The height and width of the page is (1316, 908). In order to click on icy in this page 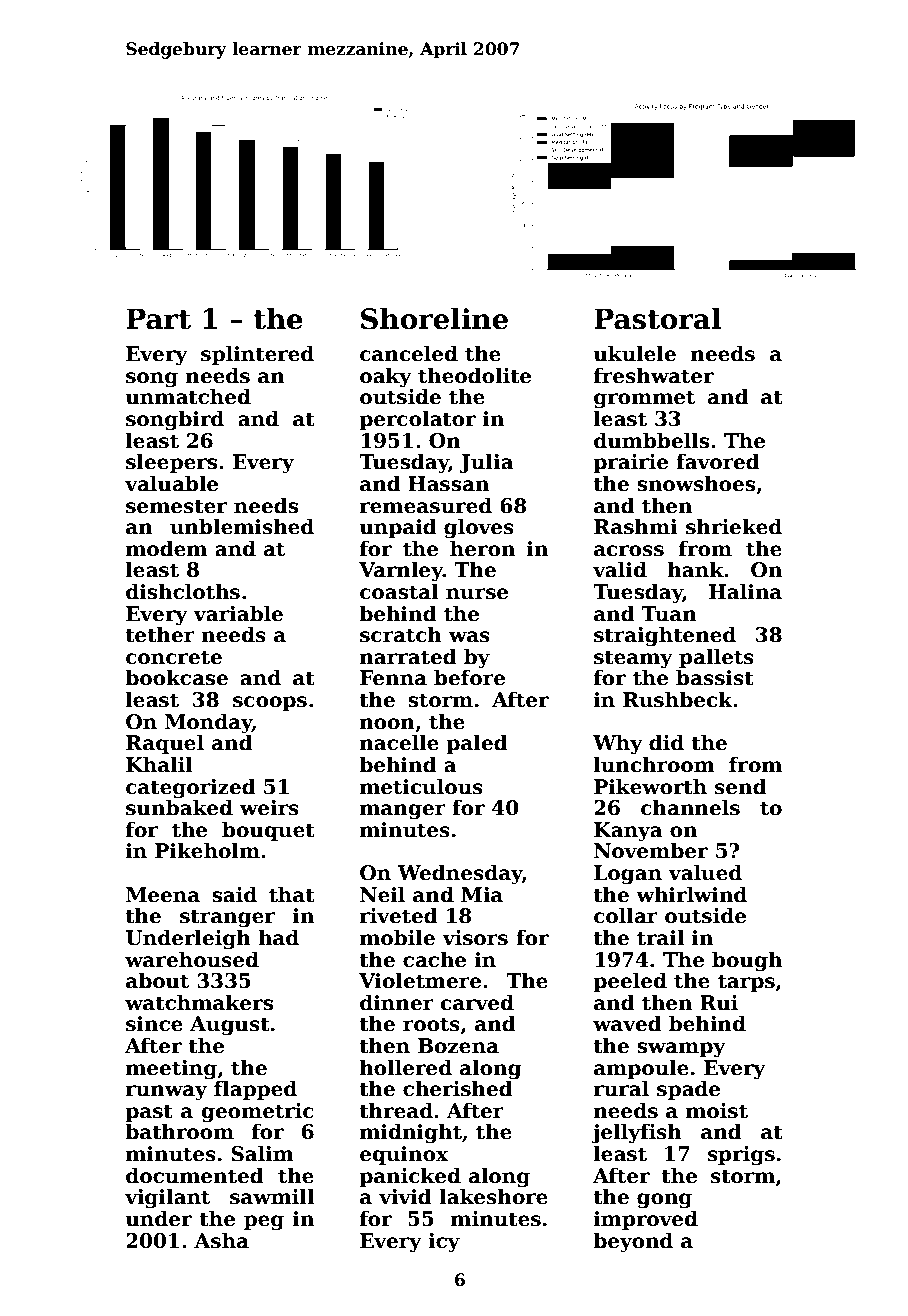, I will do `click(444, 1243)`.
